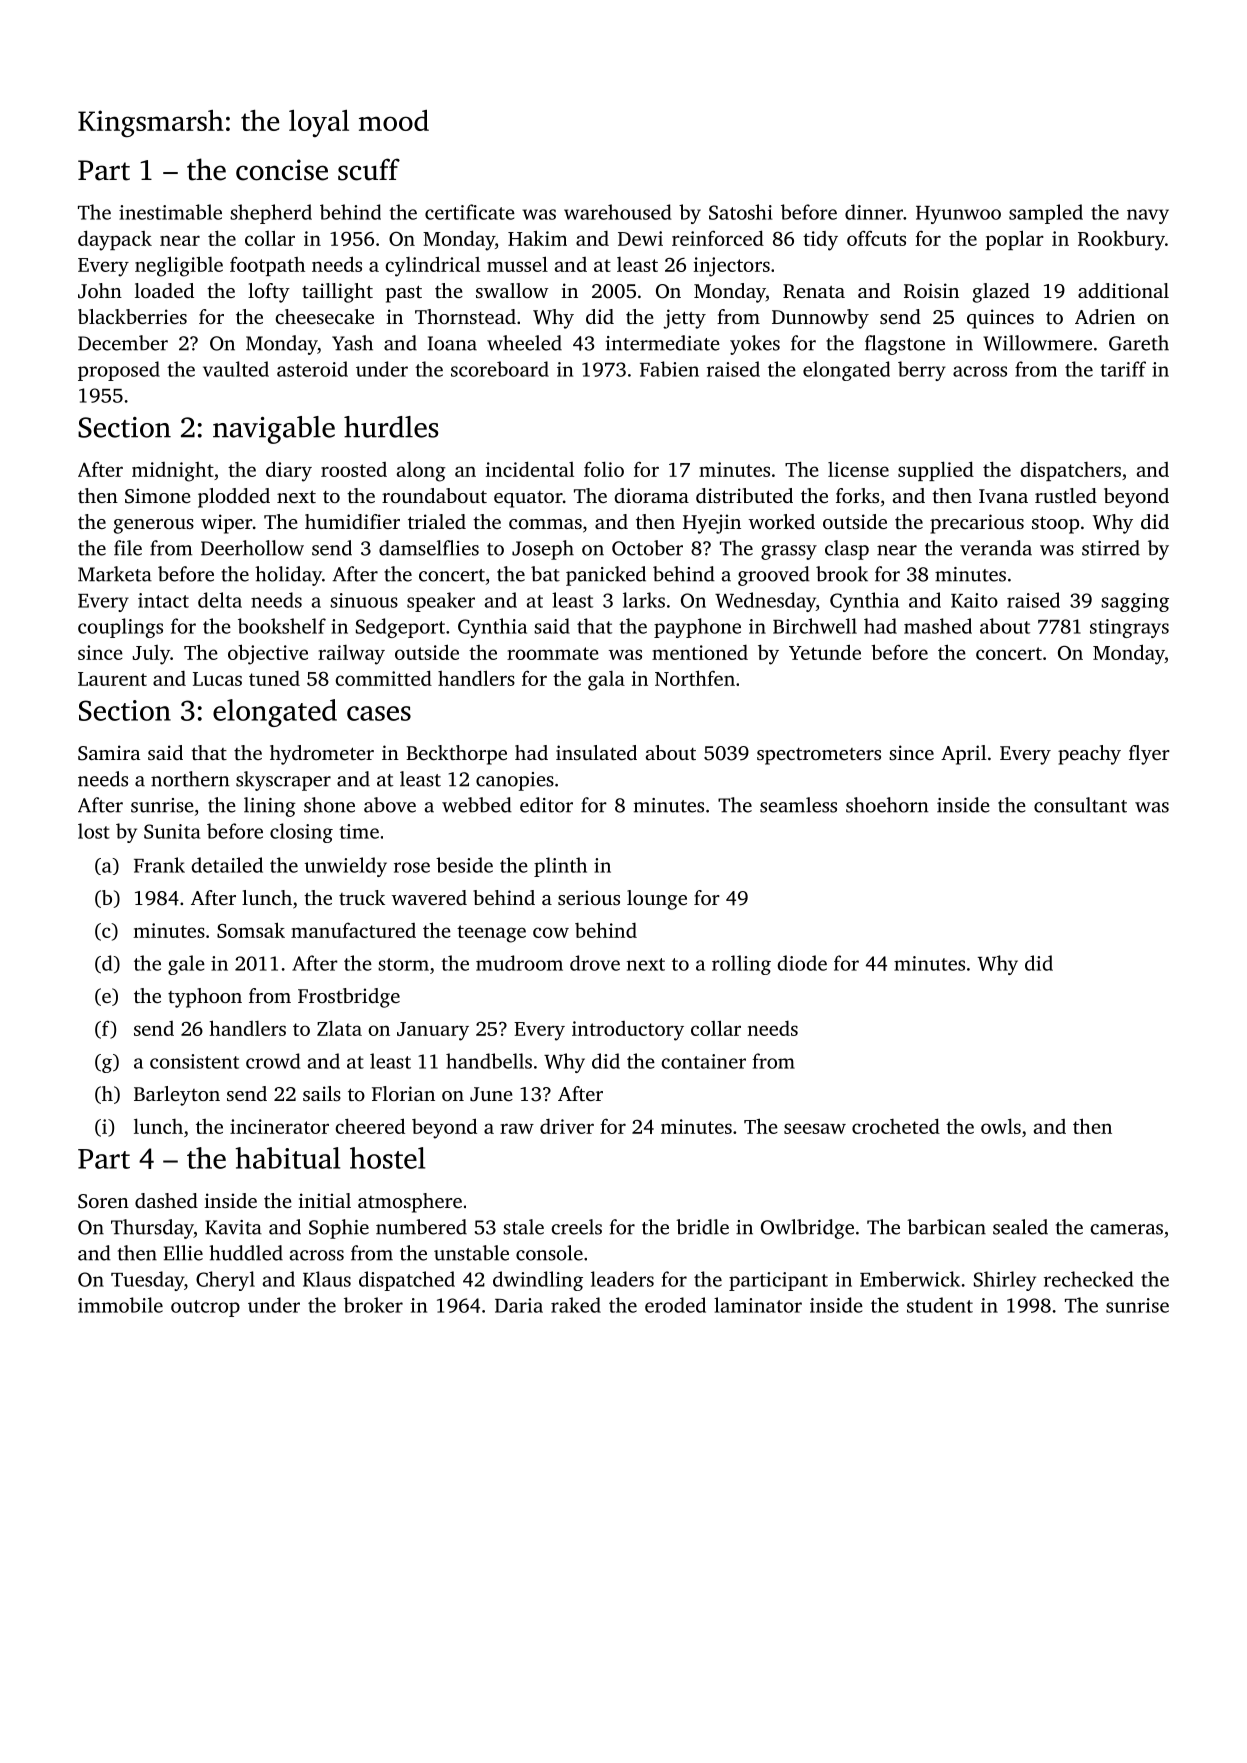  I want to click on rolling, so click(741, 965).
